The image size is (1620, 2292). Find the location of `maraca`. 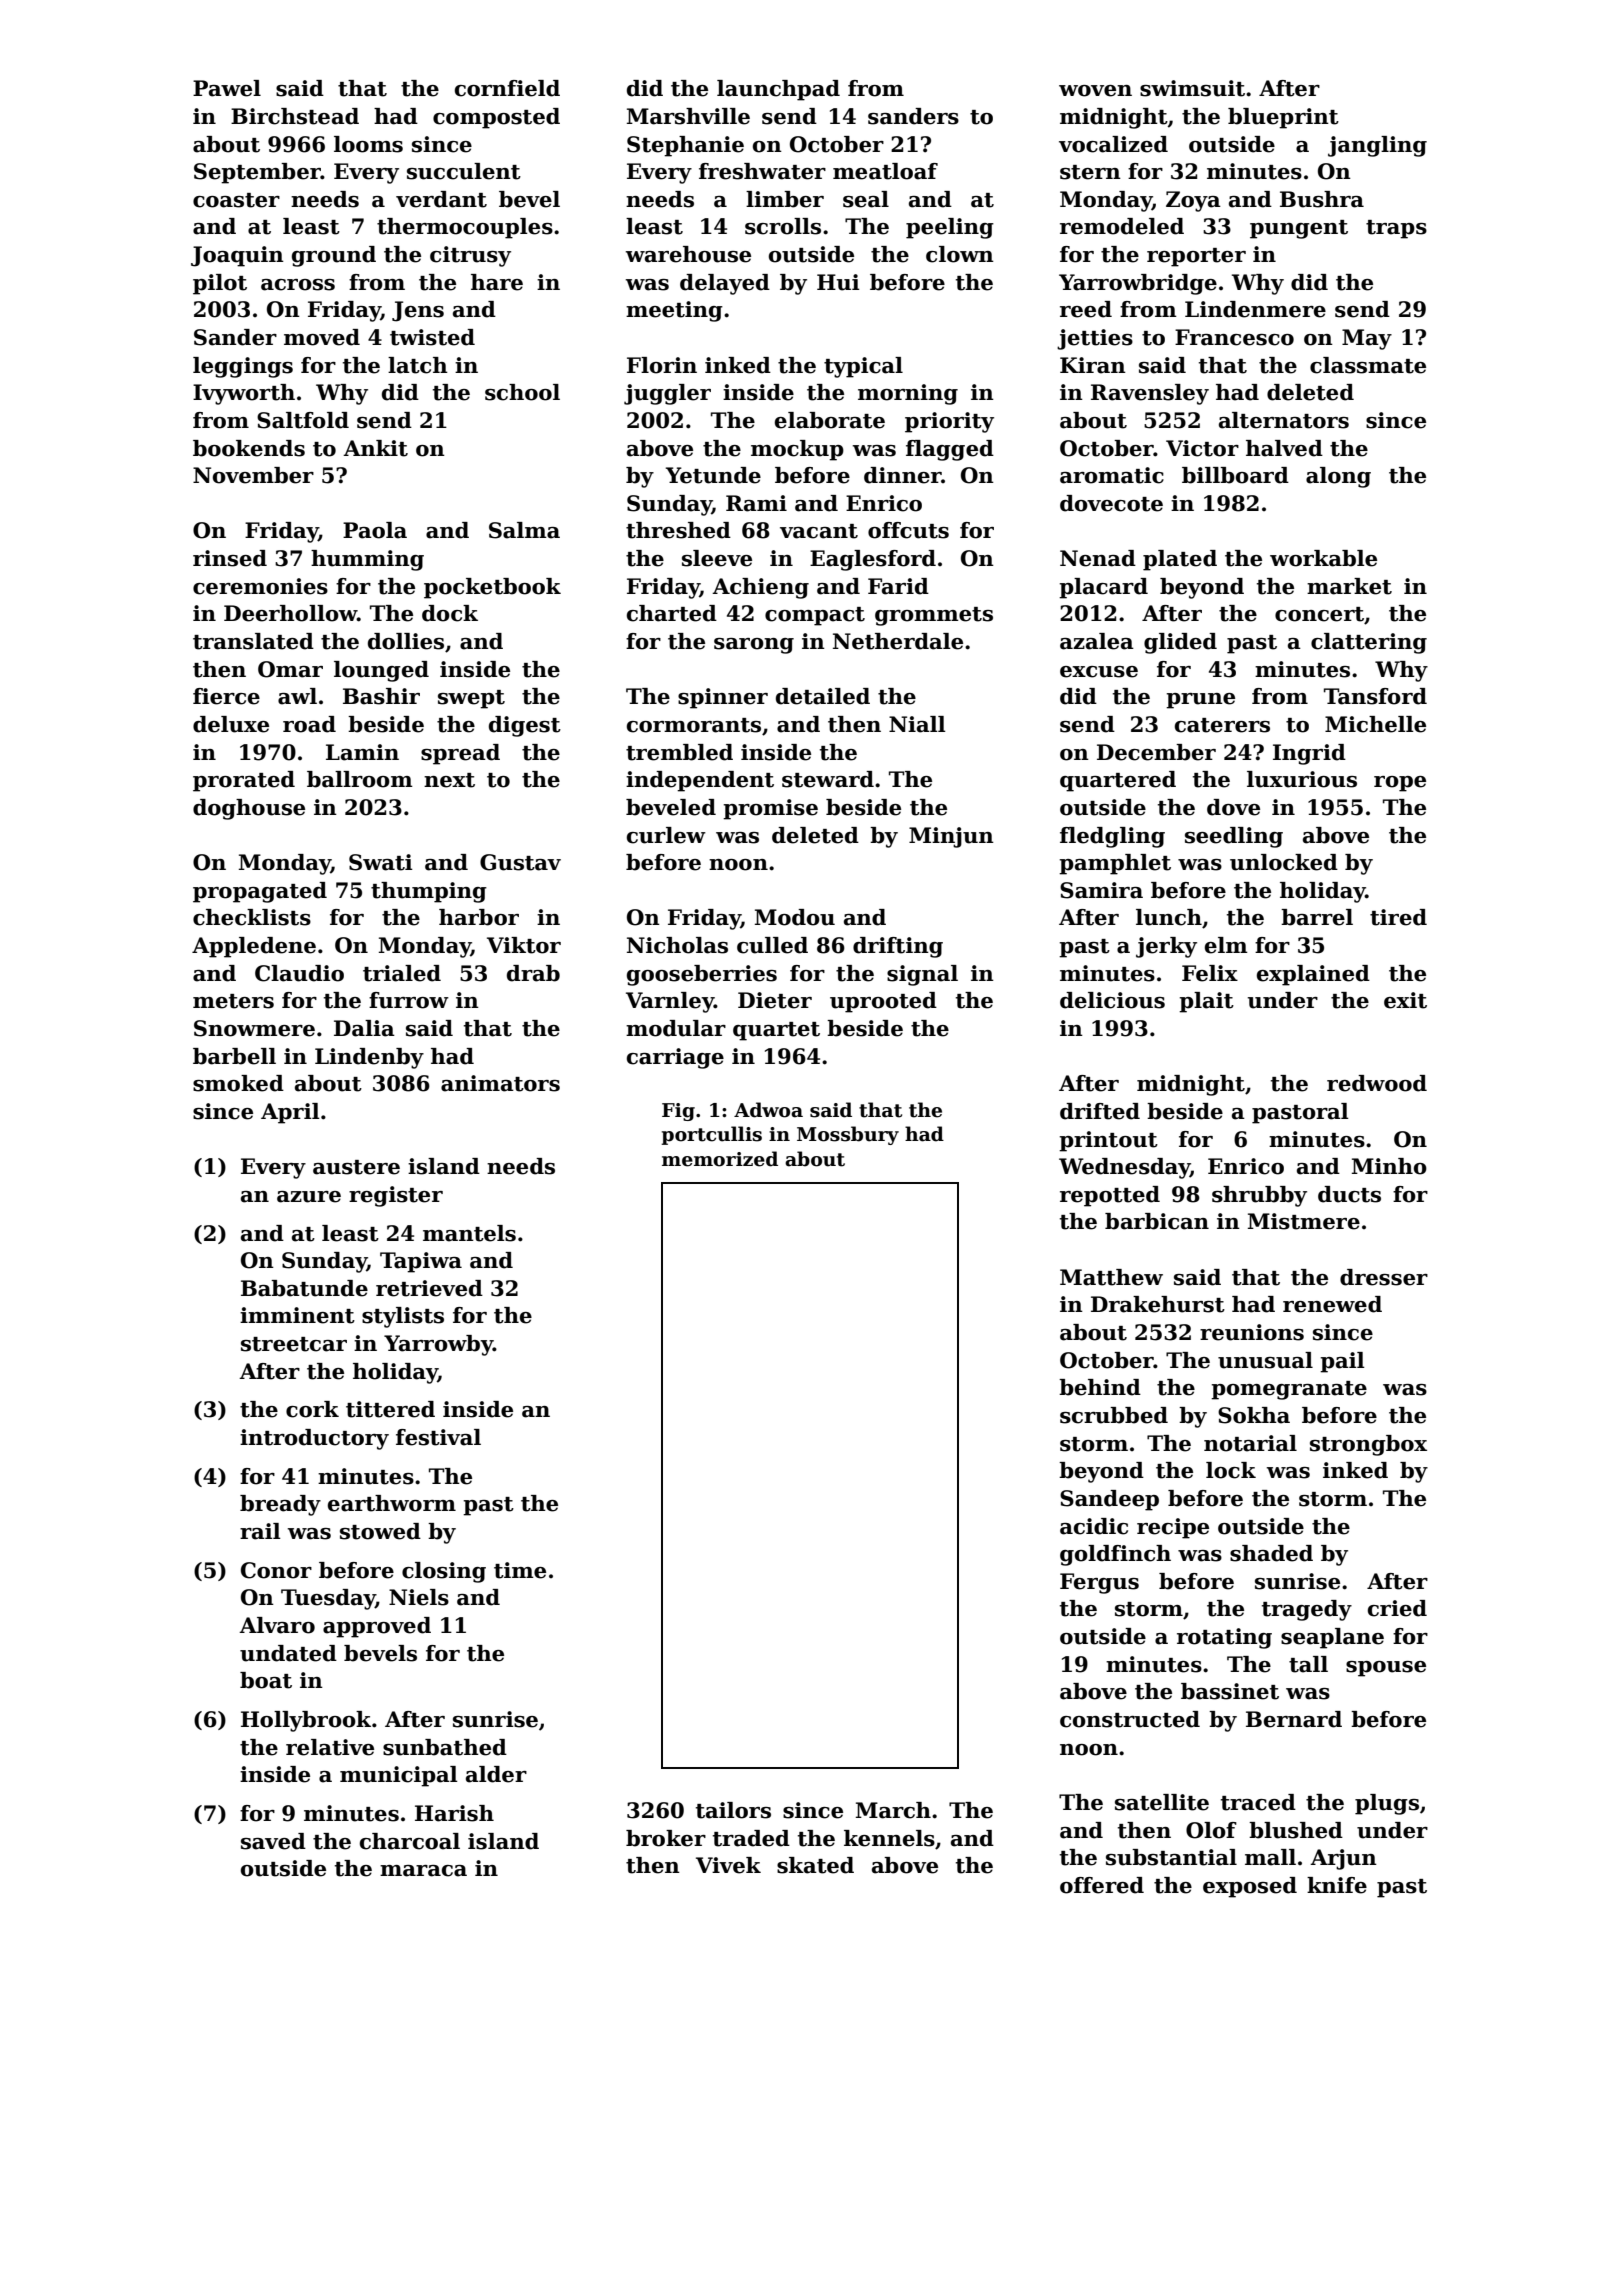

maraca is located at coordinates (423, 1871).
